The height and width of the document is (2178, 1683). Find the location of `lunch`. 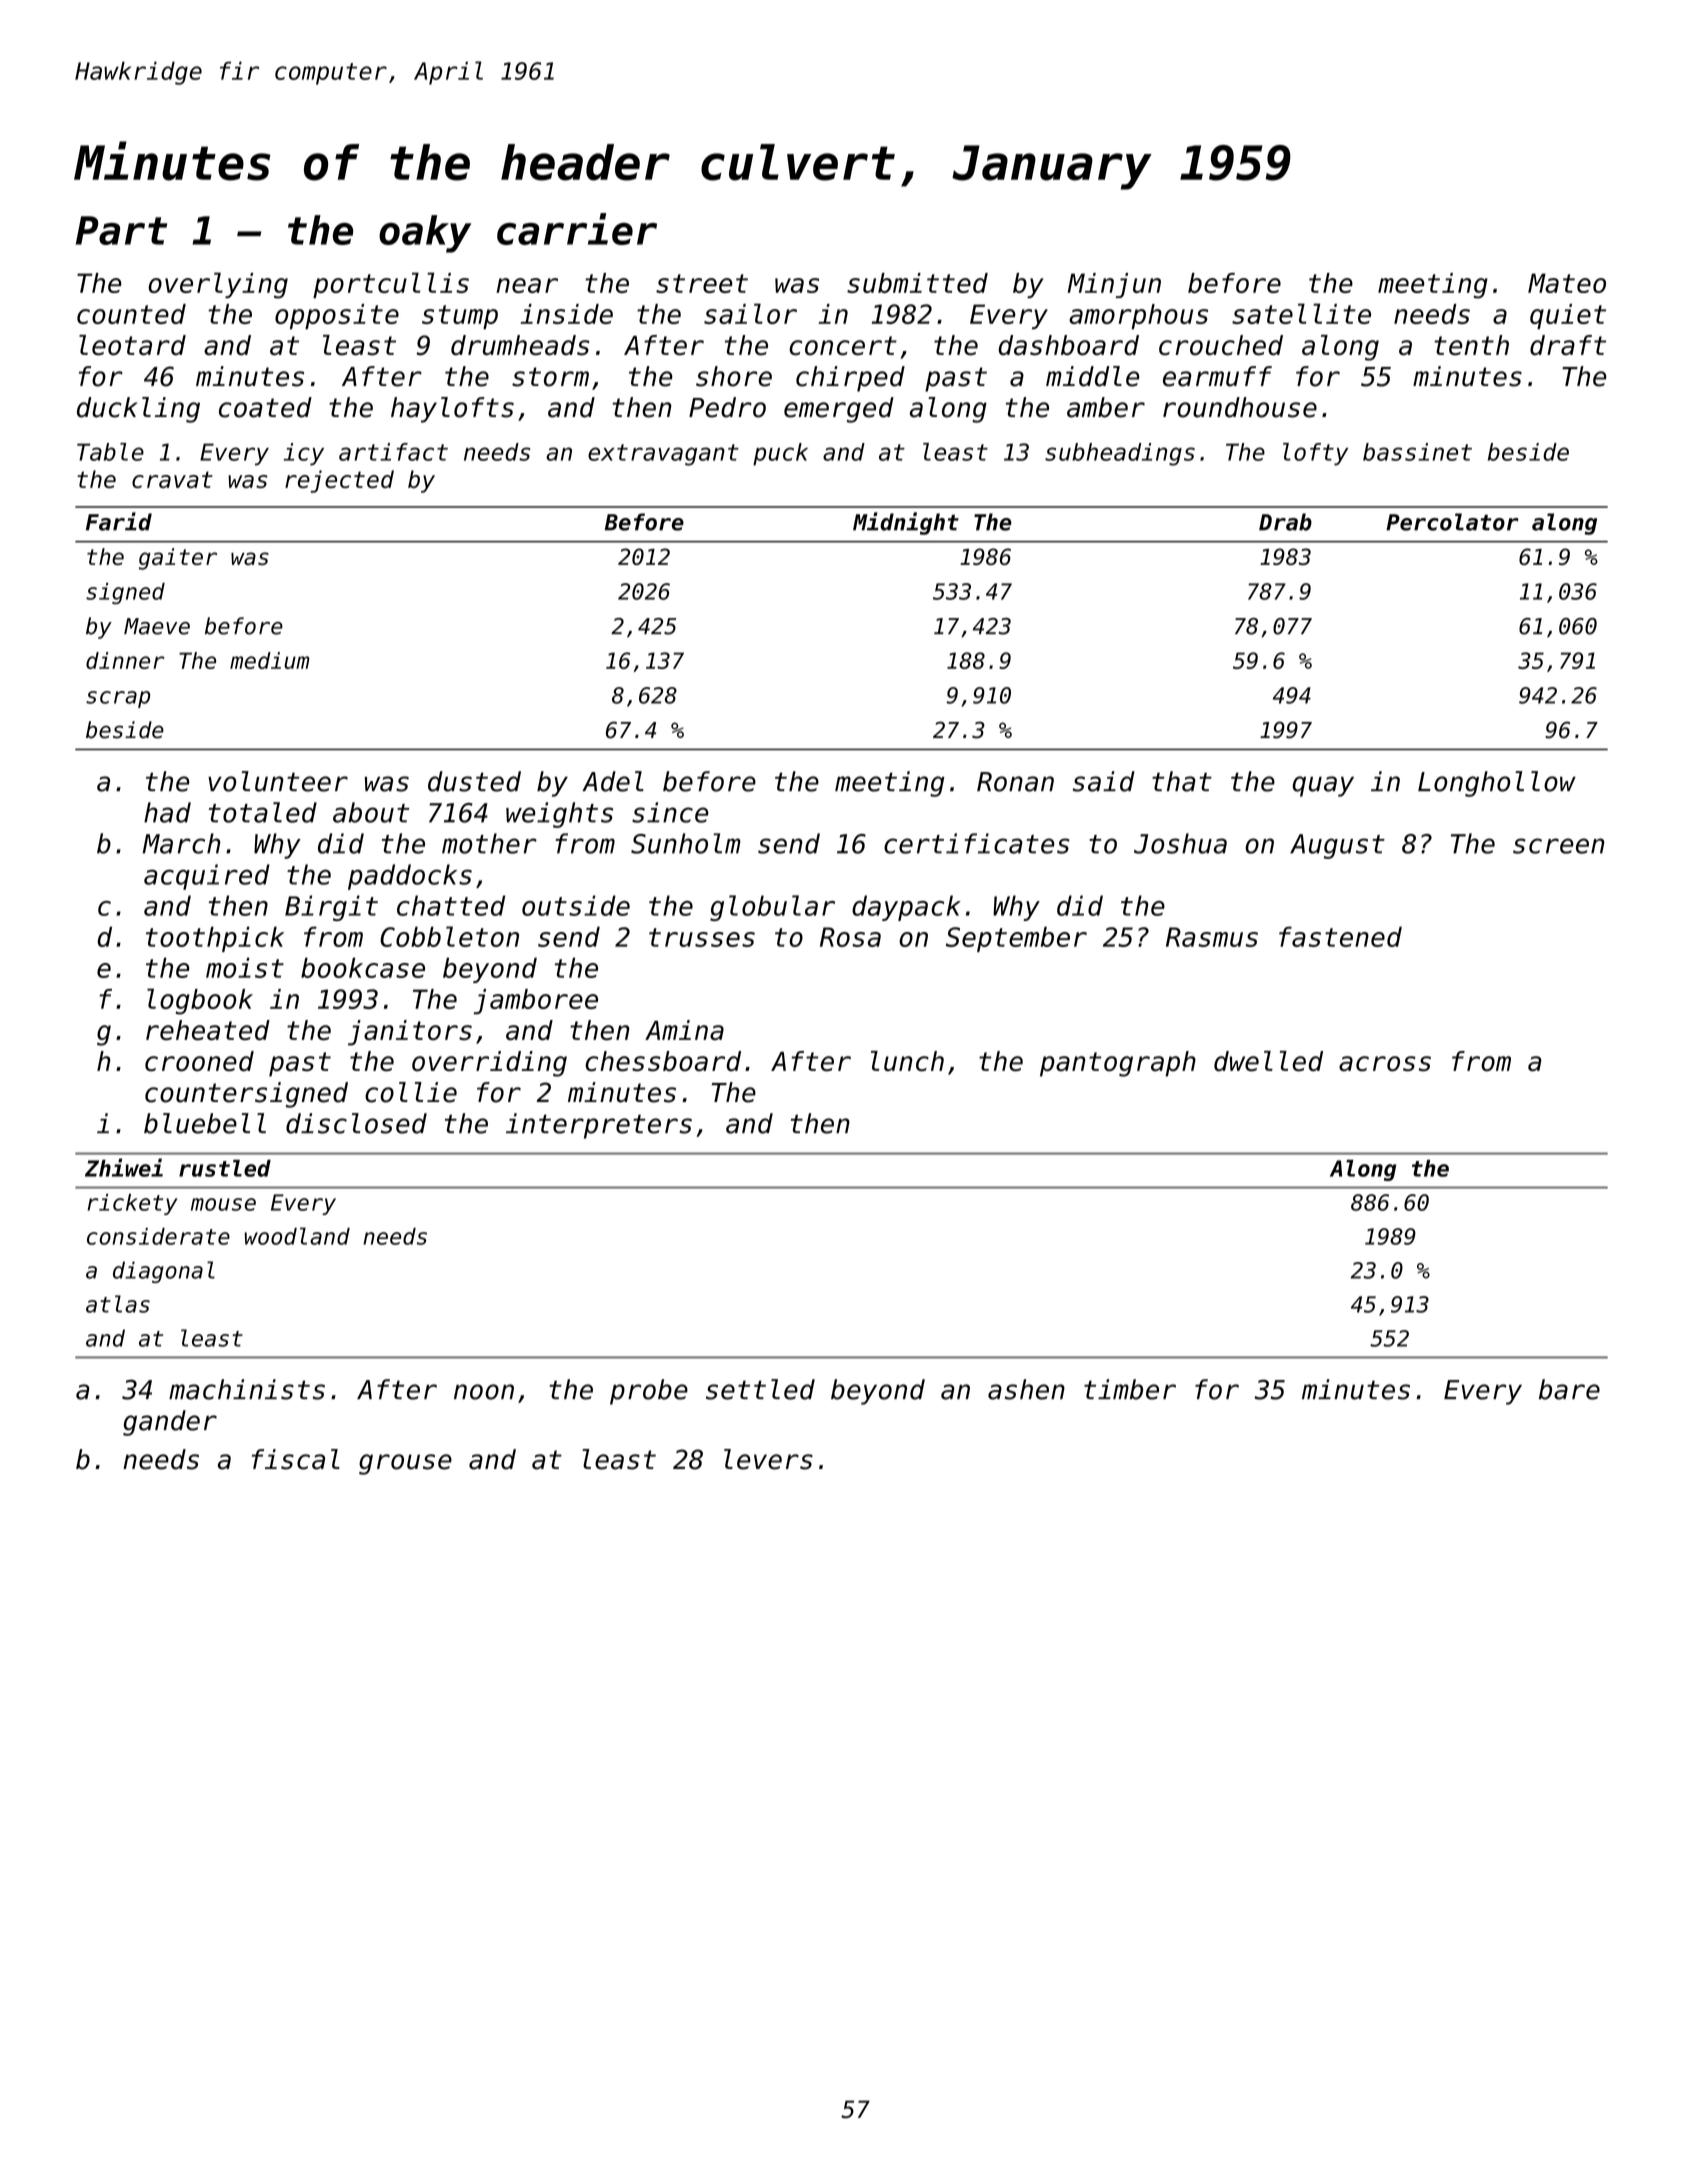

lunch is located at coordinates (907, 1061).
